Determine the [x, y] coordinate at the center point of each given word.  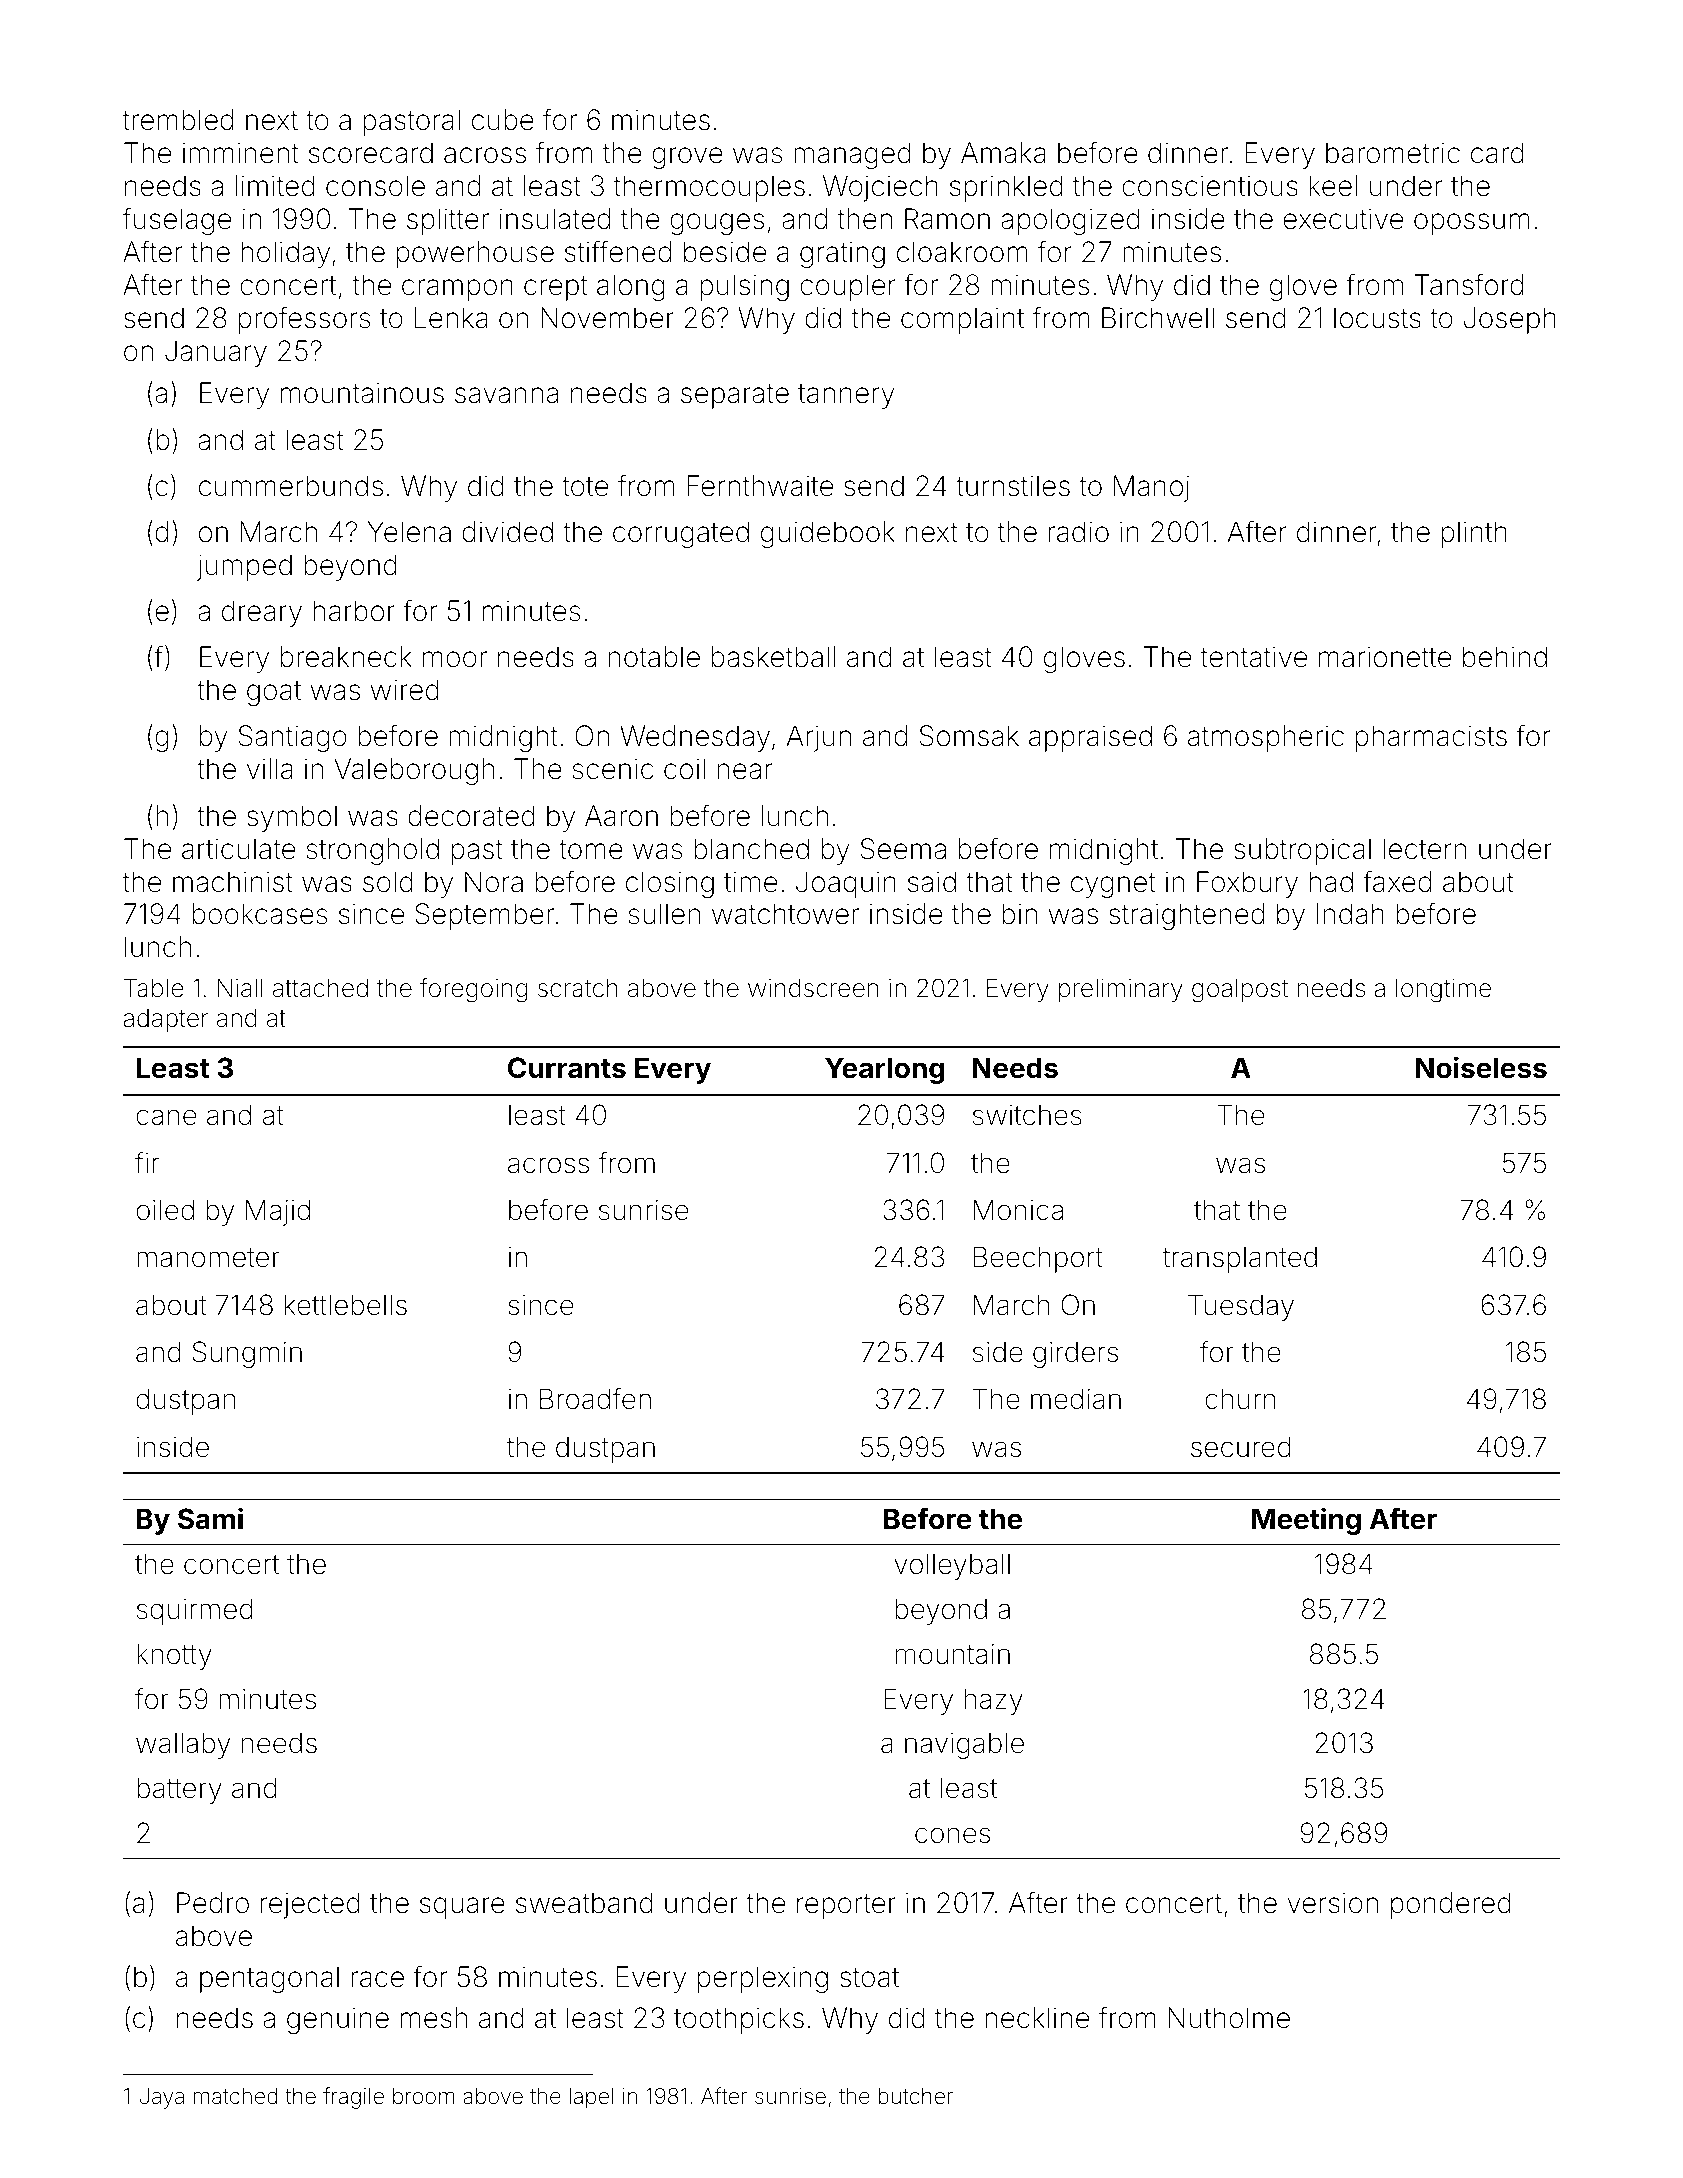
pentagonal [269, 1979]
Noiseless [1481, 1067]
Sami [210, 1518]
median [1076, 1399]
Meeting [1306, 1521]
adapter [166, 1020]
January [216, 353]
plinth [1474, 534]
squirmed [195, 1611]
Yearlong [884, 1070]
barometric [1393, 153]
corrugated [681, 534]
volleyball [952, 1566]
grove [687, 158]
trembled [178, 120]
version [1332, 1903]
